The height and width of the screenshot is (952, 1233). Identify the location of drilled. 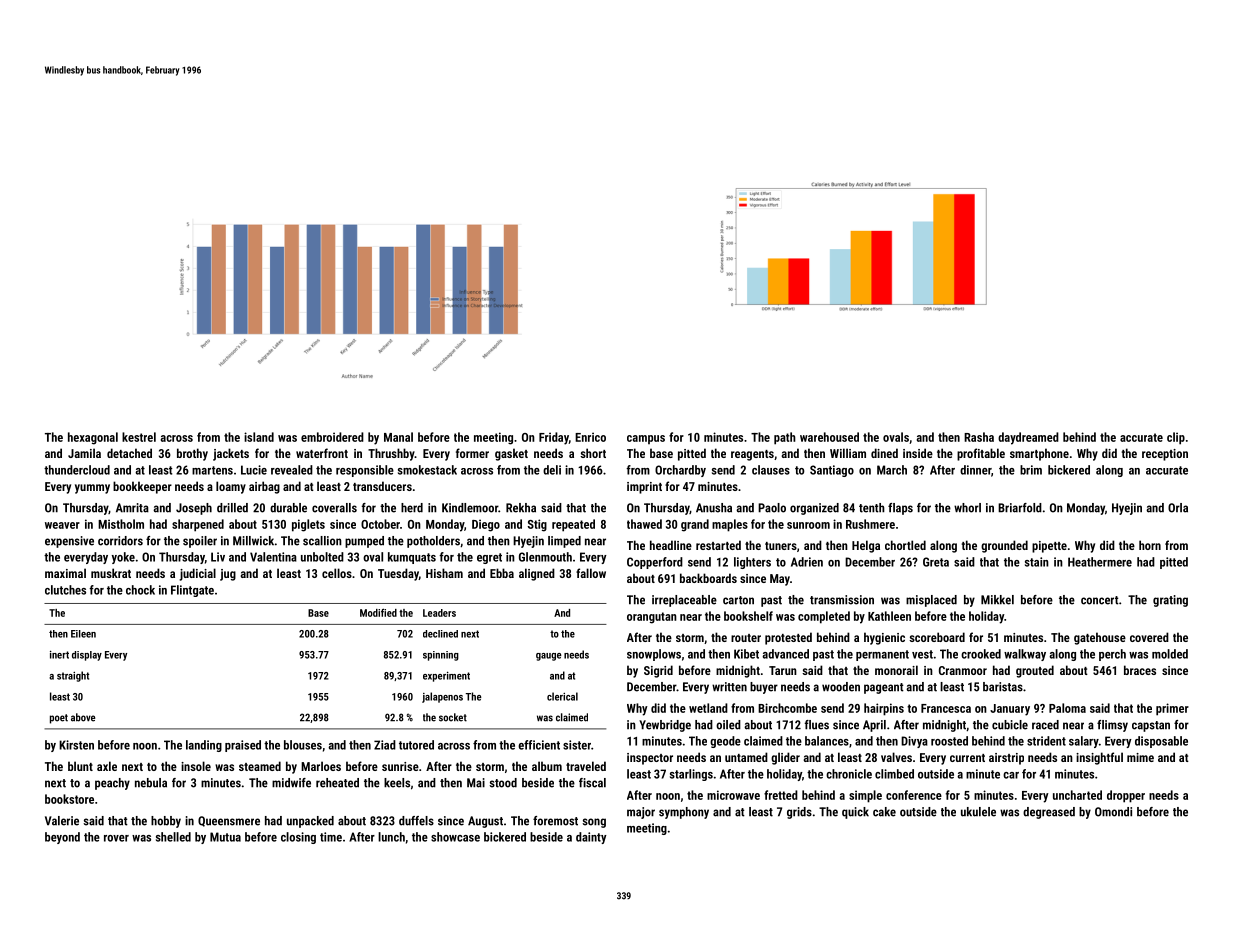
(232, 508).
